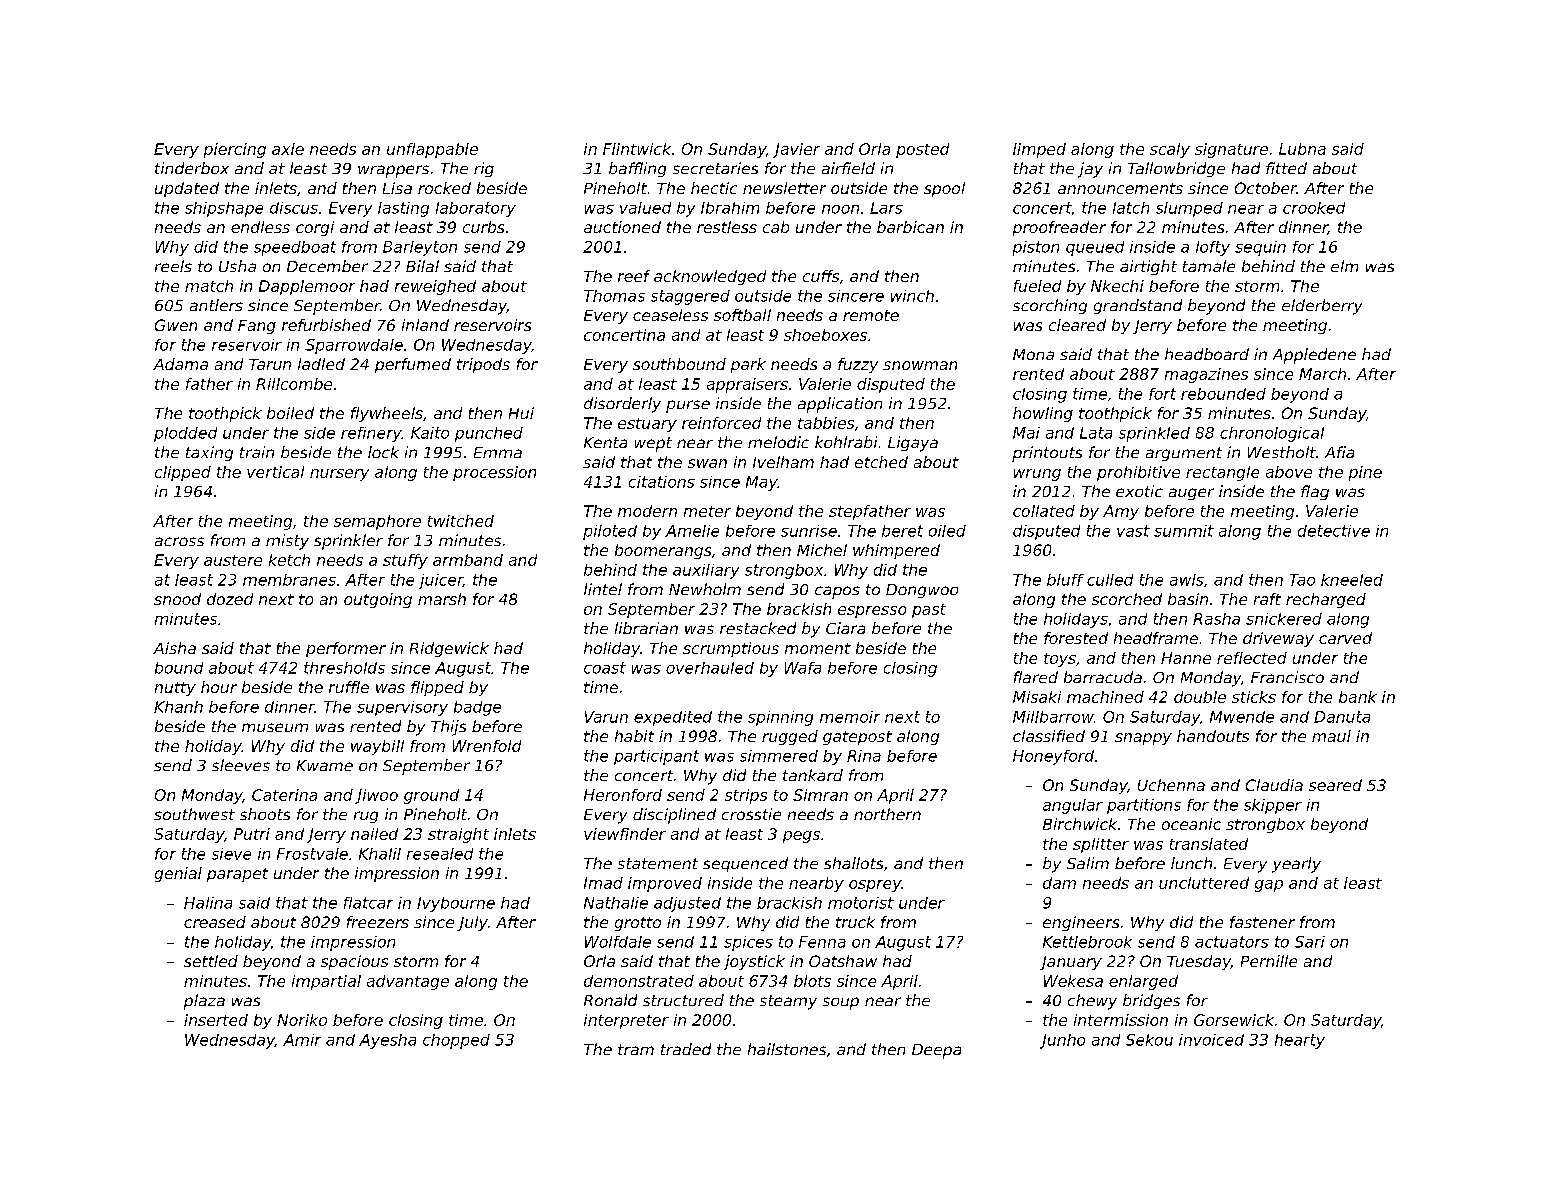 This screenshot has width=1550, height=1198. What do you see at coordinates (1322, 374) in the screenshot?
I see `March` at bounding box center [1322, 374].
